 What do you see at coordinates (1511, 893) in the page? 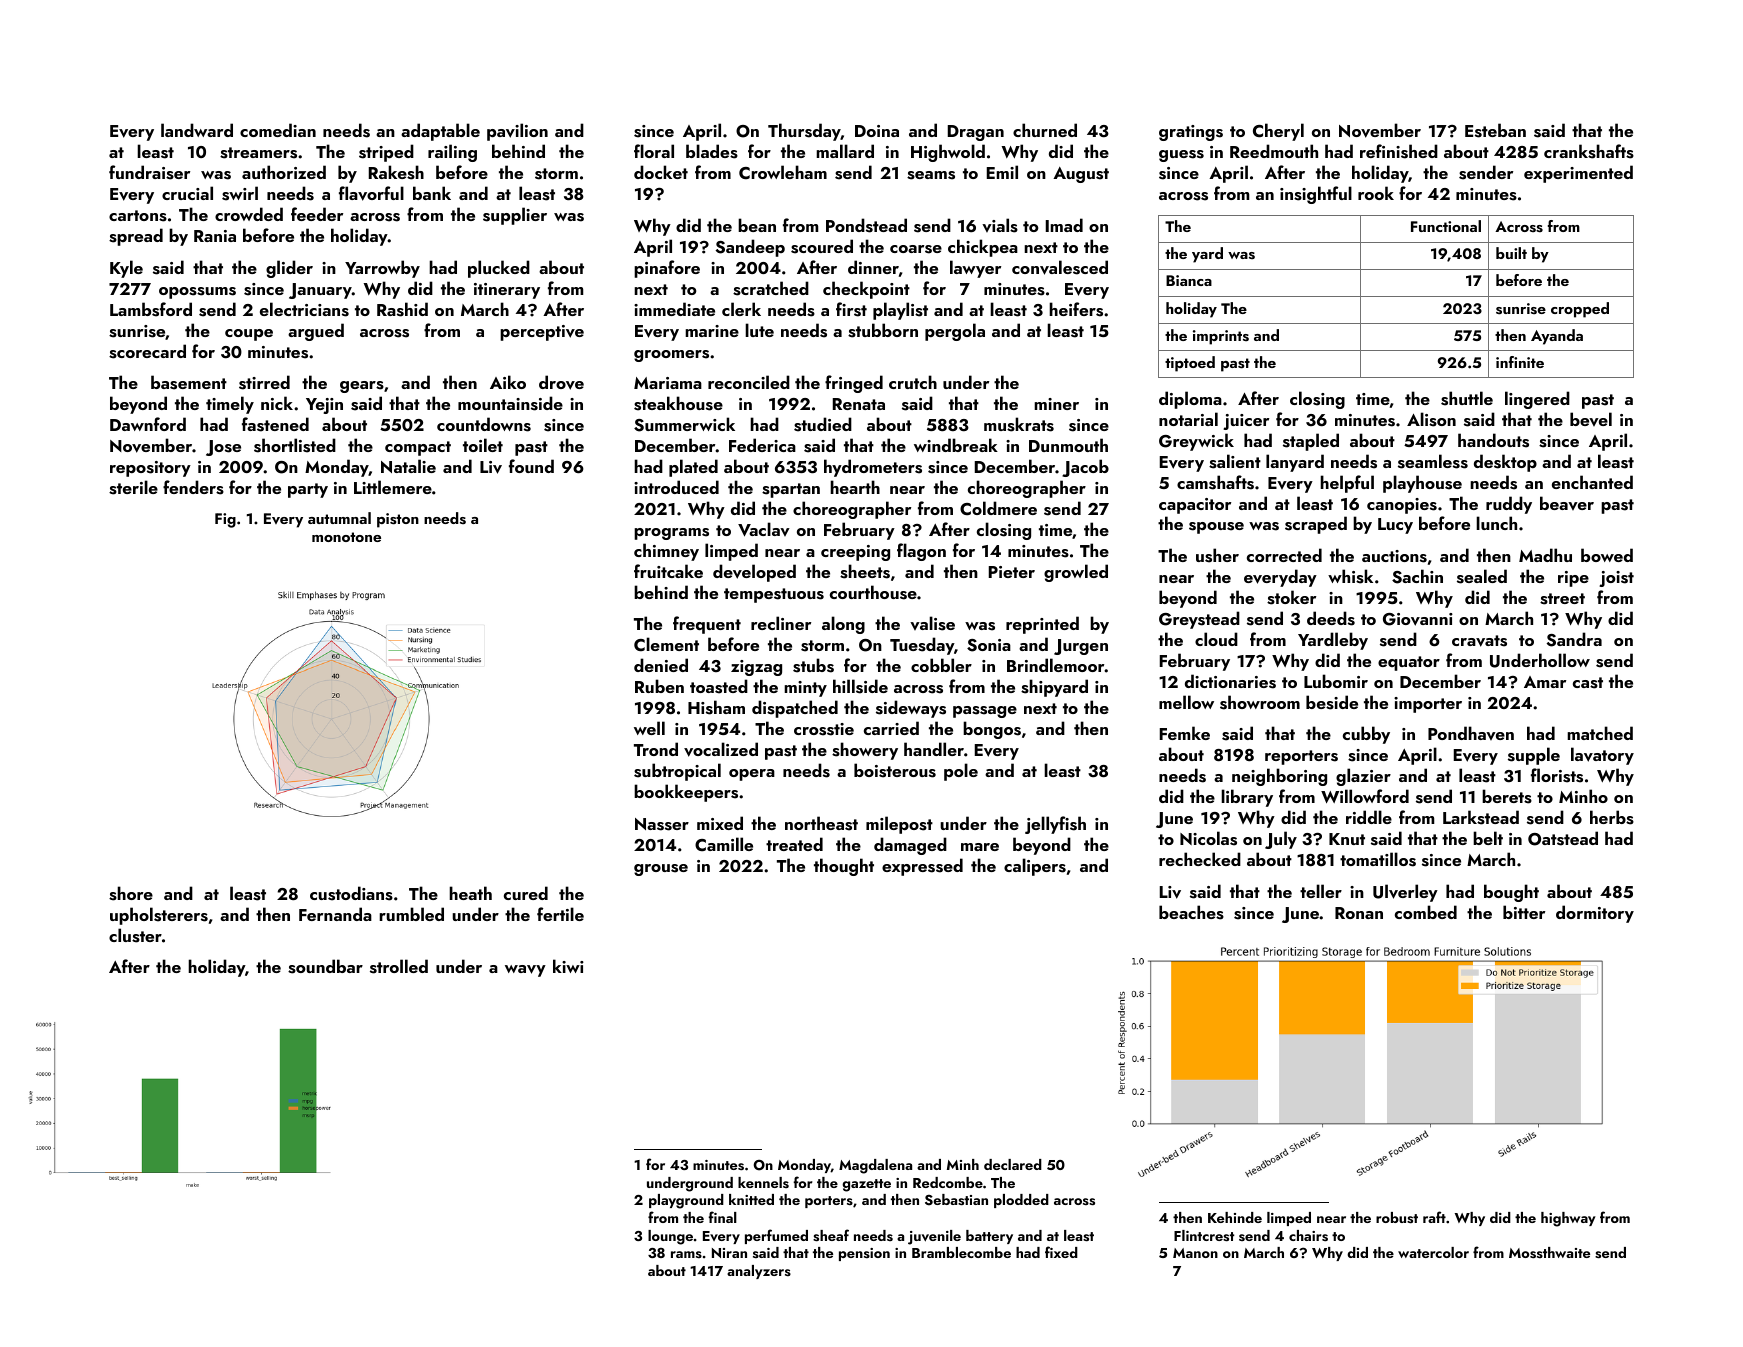
I see `bought` at bounding box center [1511, 893].
